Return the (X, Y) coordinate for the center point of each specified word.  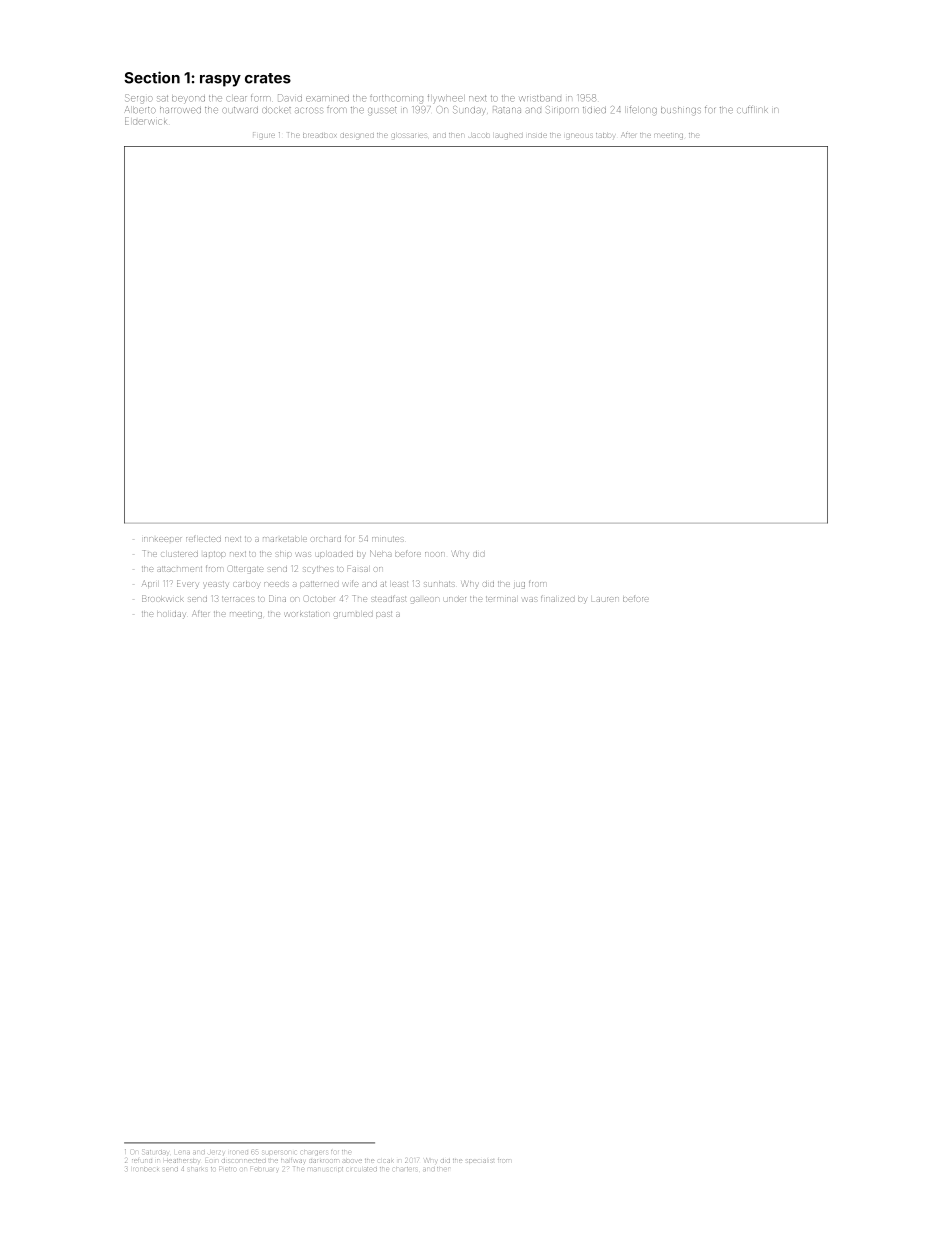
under (455, 599)
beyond (188, 100)
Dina (277, 598)
